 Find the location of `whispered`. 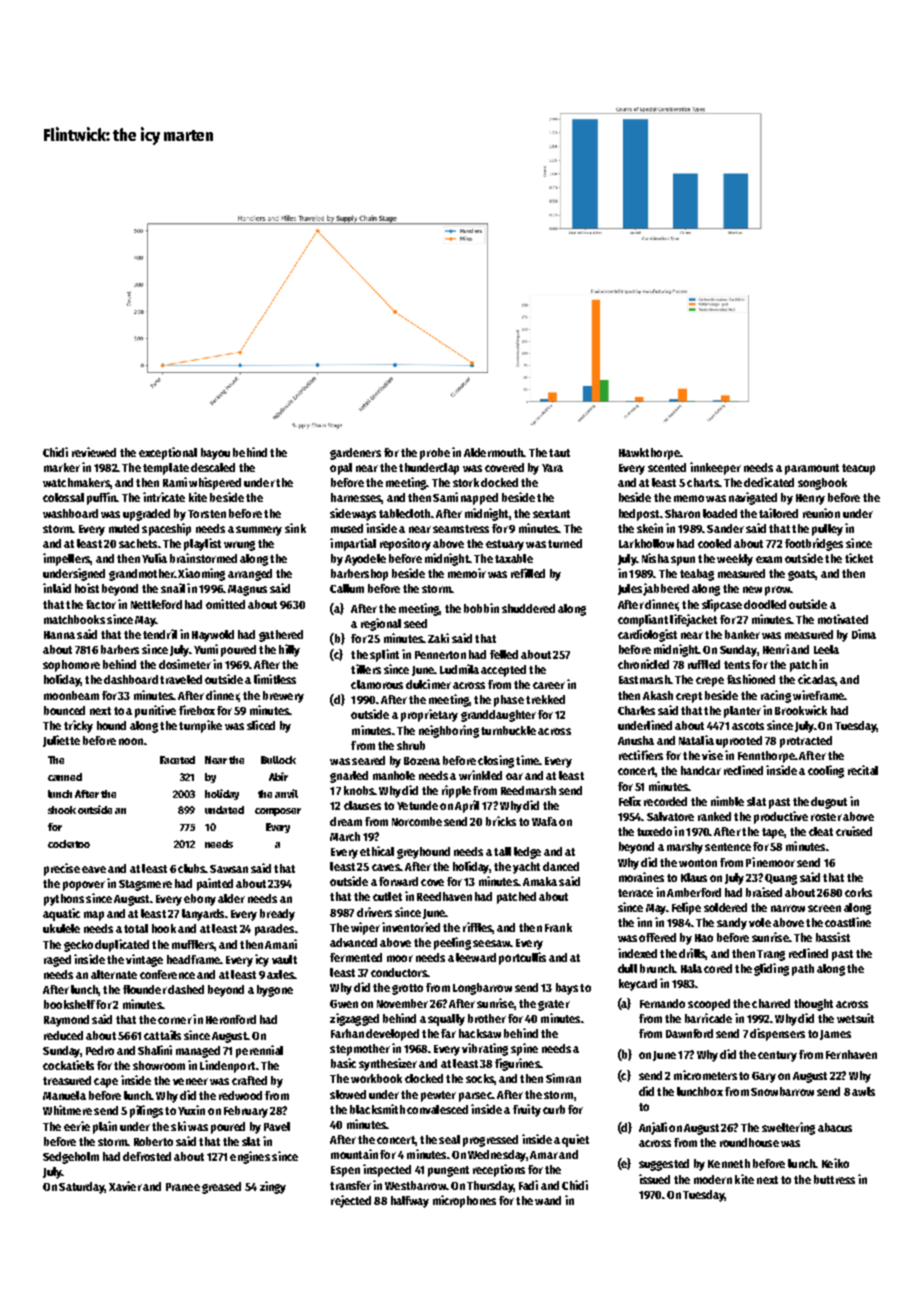

whispered is located at coordinates (215, 483).
